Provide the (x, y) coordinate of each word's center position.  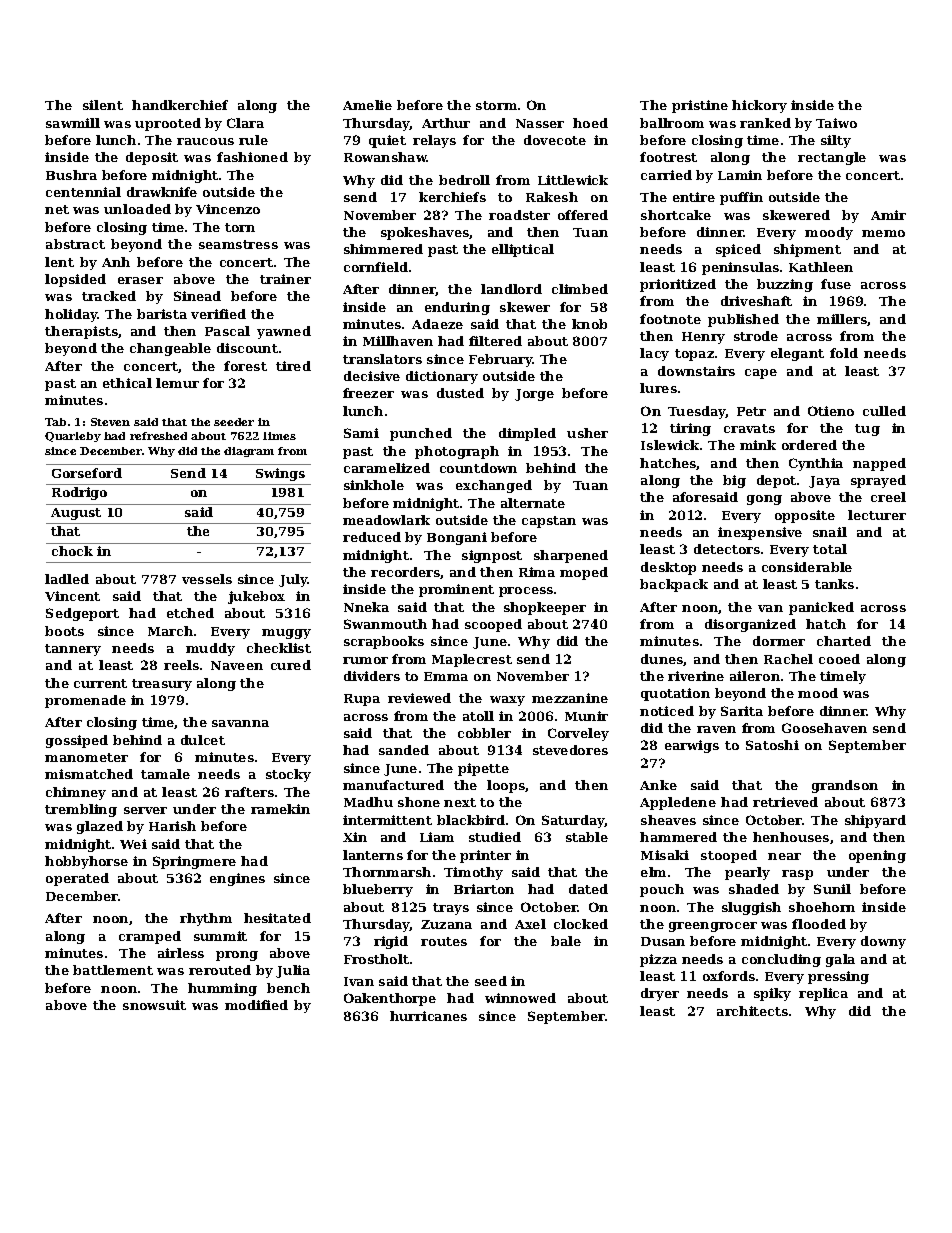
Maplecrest (472, 660)
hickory (759, 106)
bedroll (464, 180)
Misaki (665, 855)
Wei (133, 844)
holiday (71, 315)
